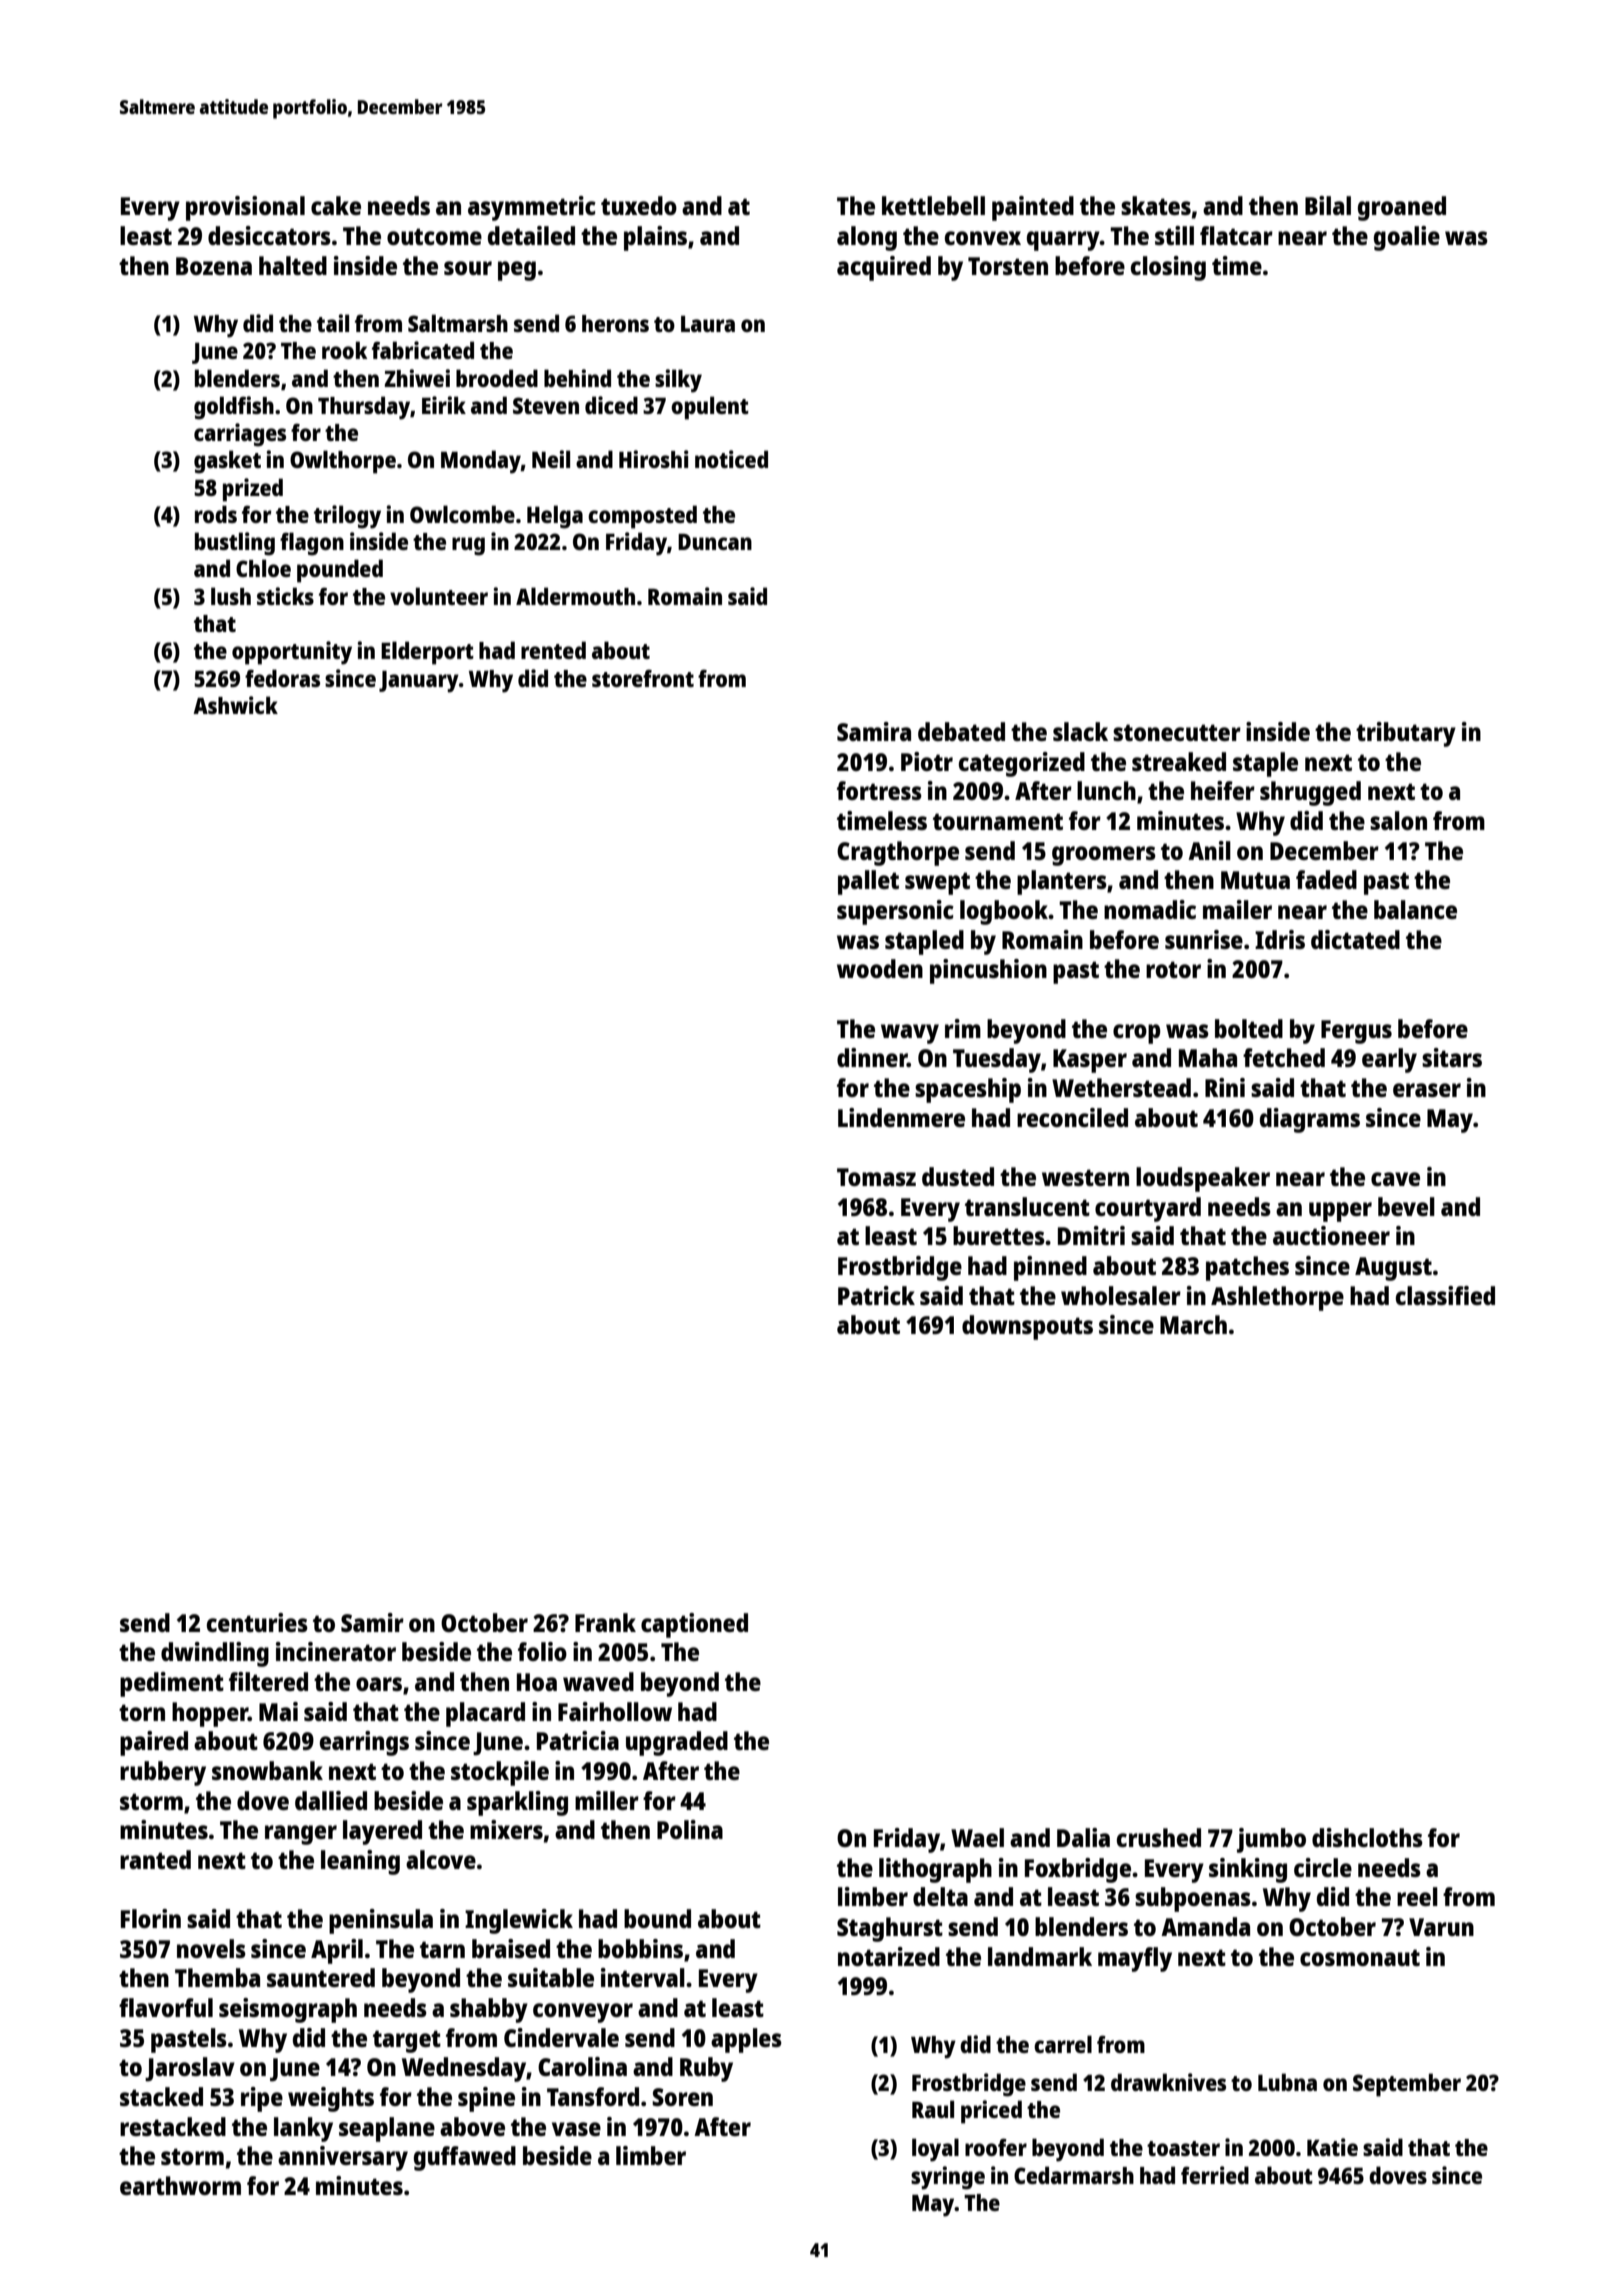 This screenshot has width=1620, height=2292. I want to click on earthworm, so click(180, 2185).
